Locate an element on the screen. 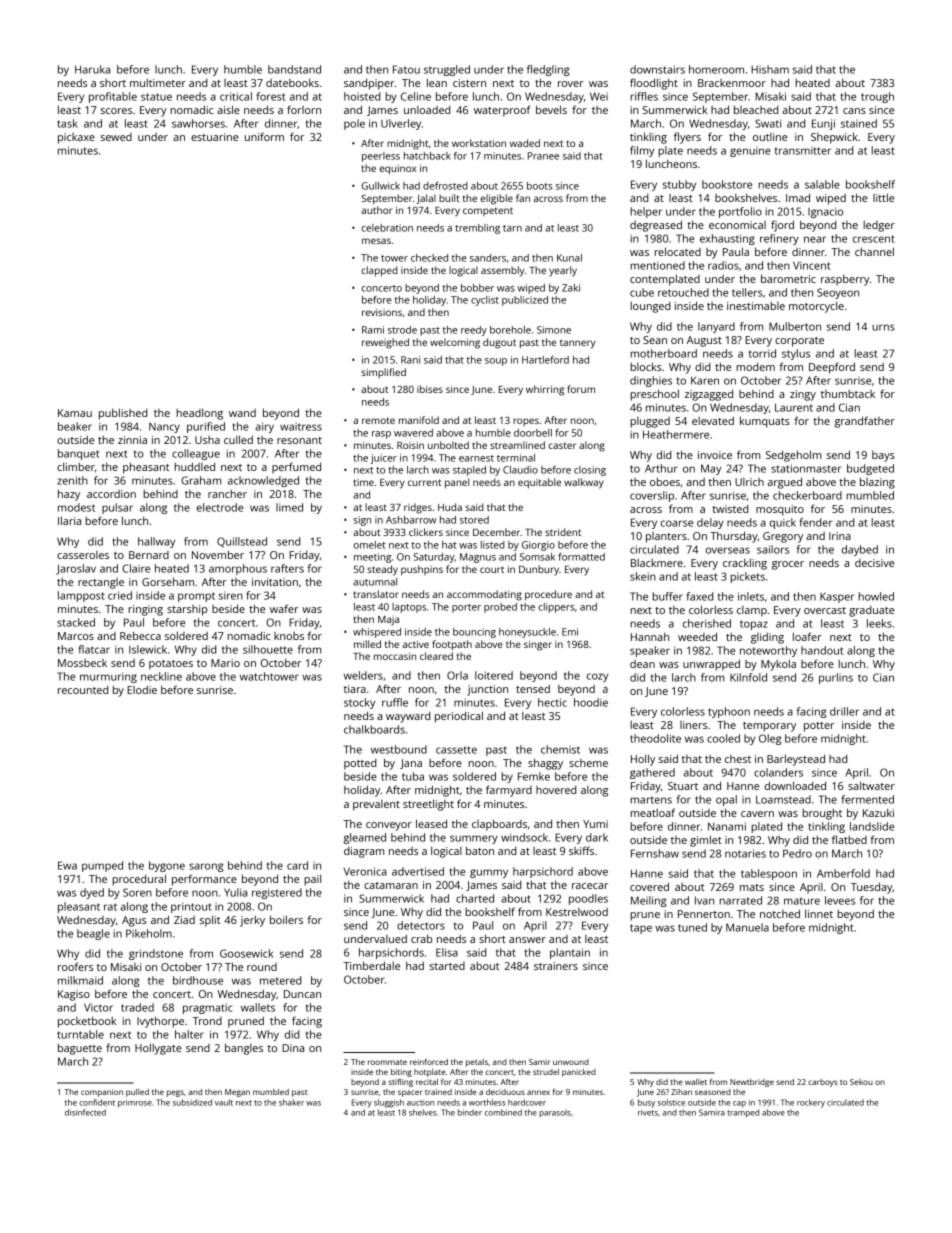  Pranee is located at coordinates (543, 156).
